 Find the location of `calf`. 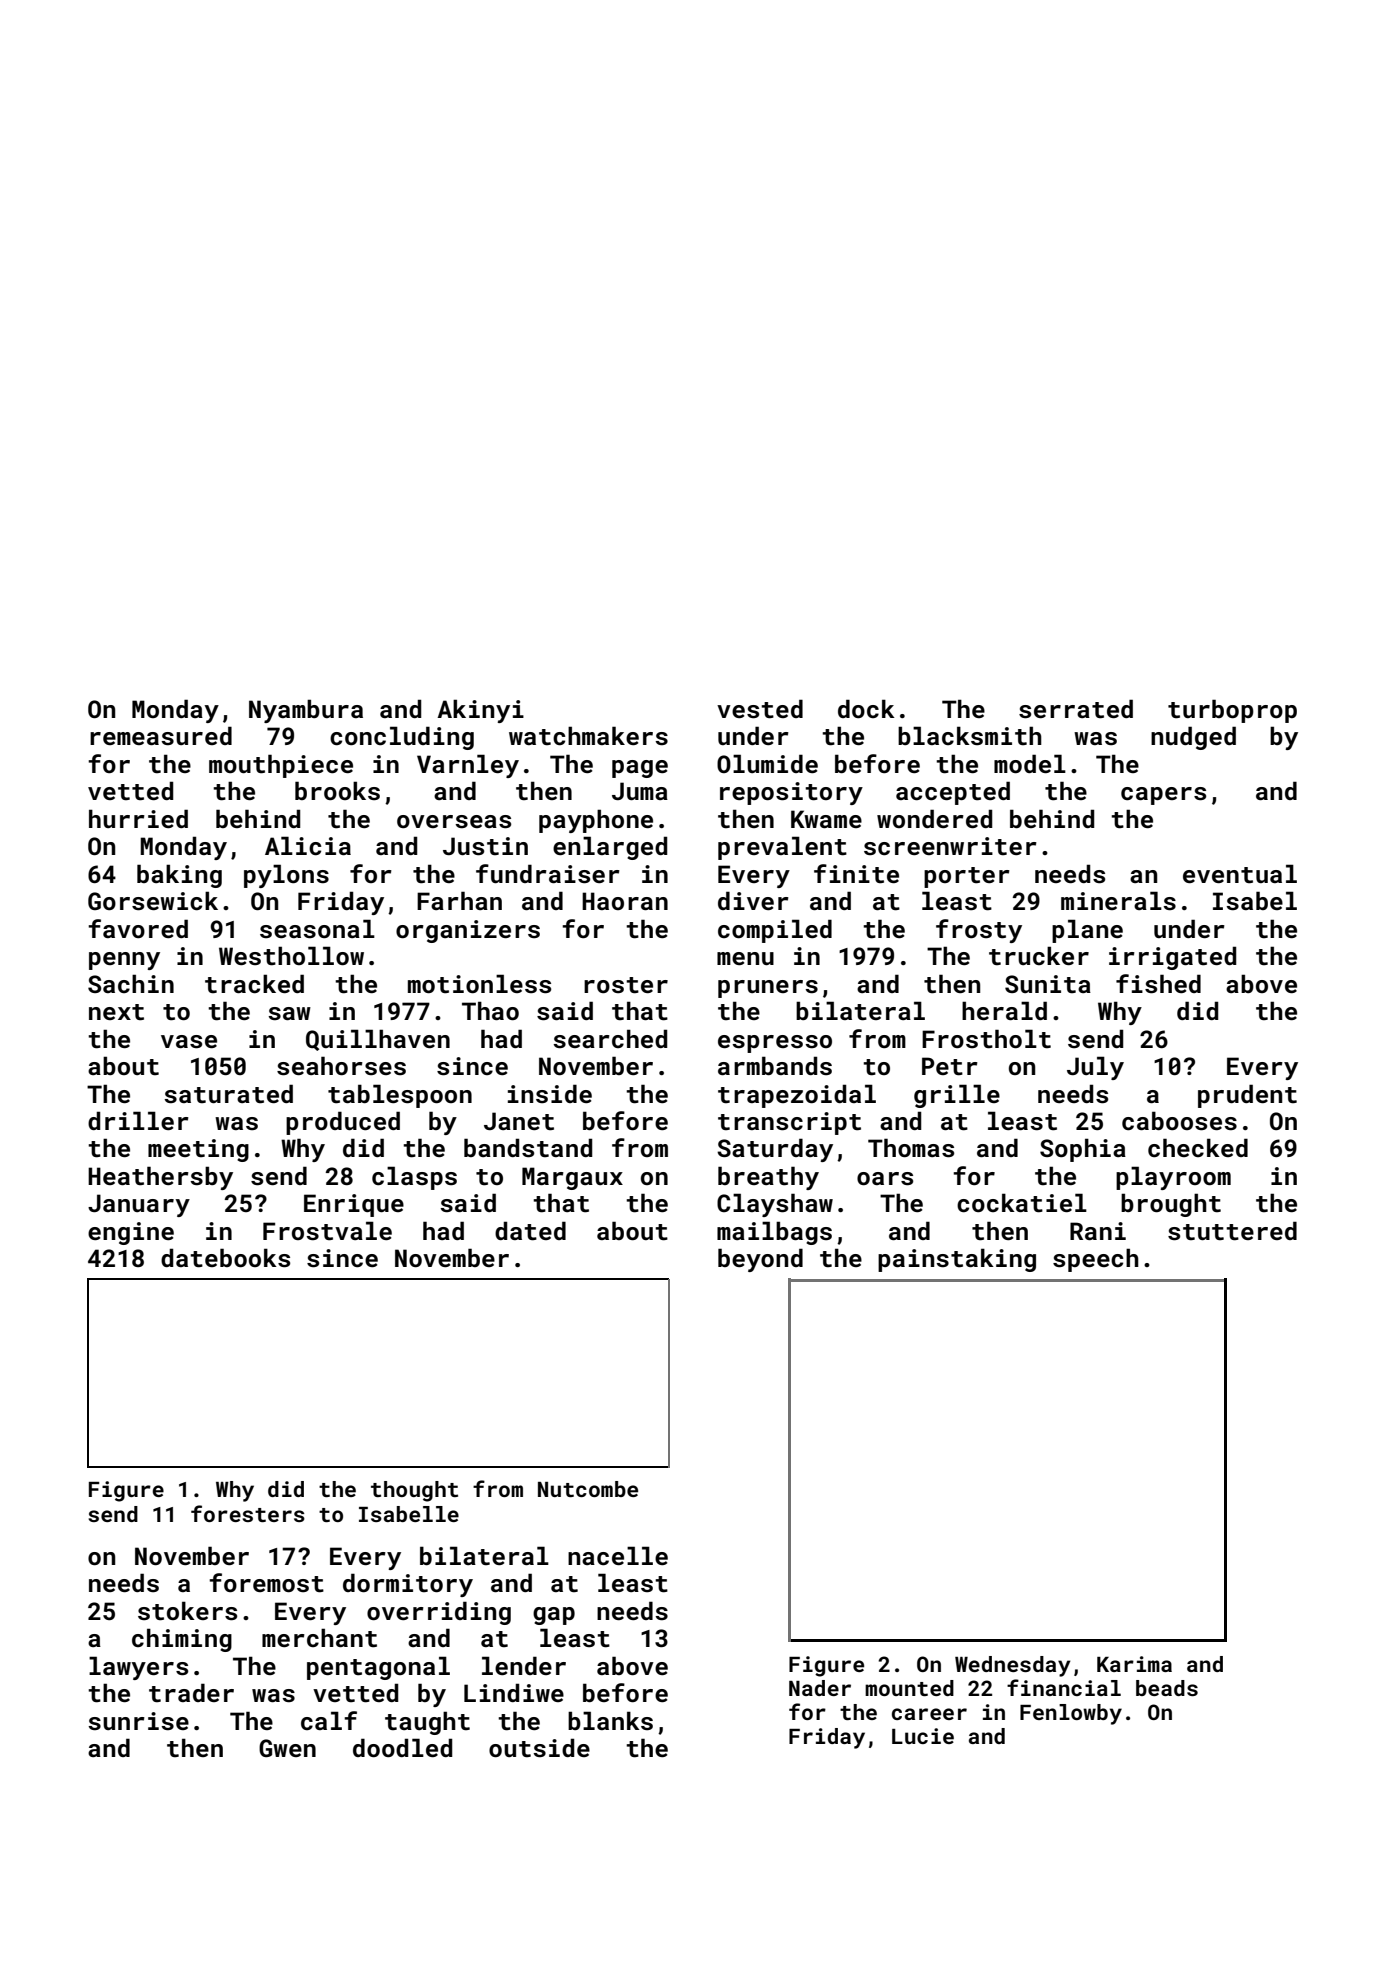

calf is located at coordinates (329, 1720).
